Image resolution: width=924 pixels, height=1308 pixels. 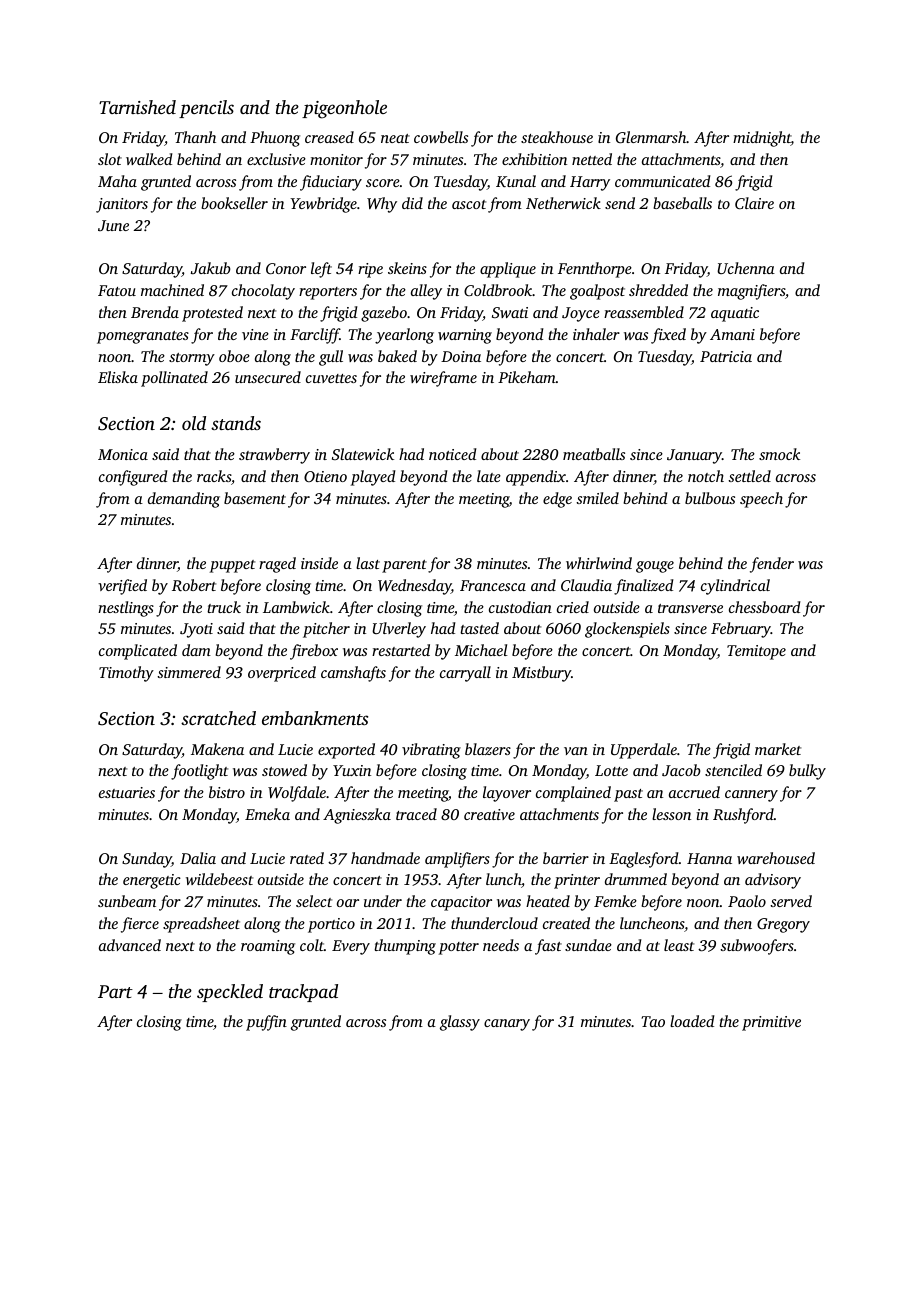 I want to click on Jakub, so click(x=211, y=268).
